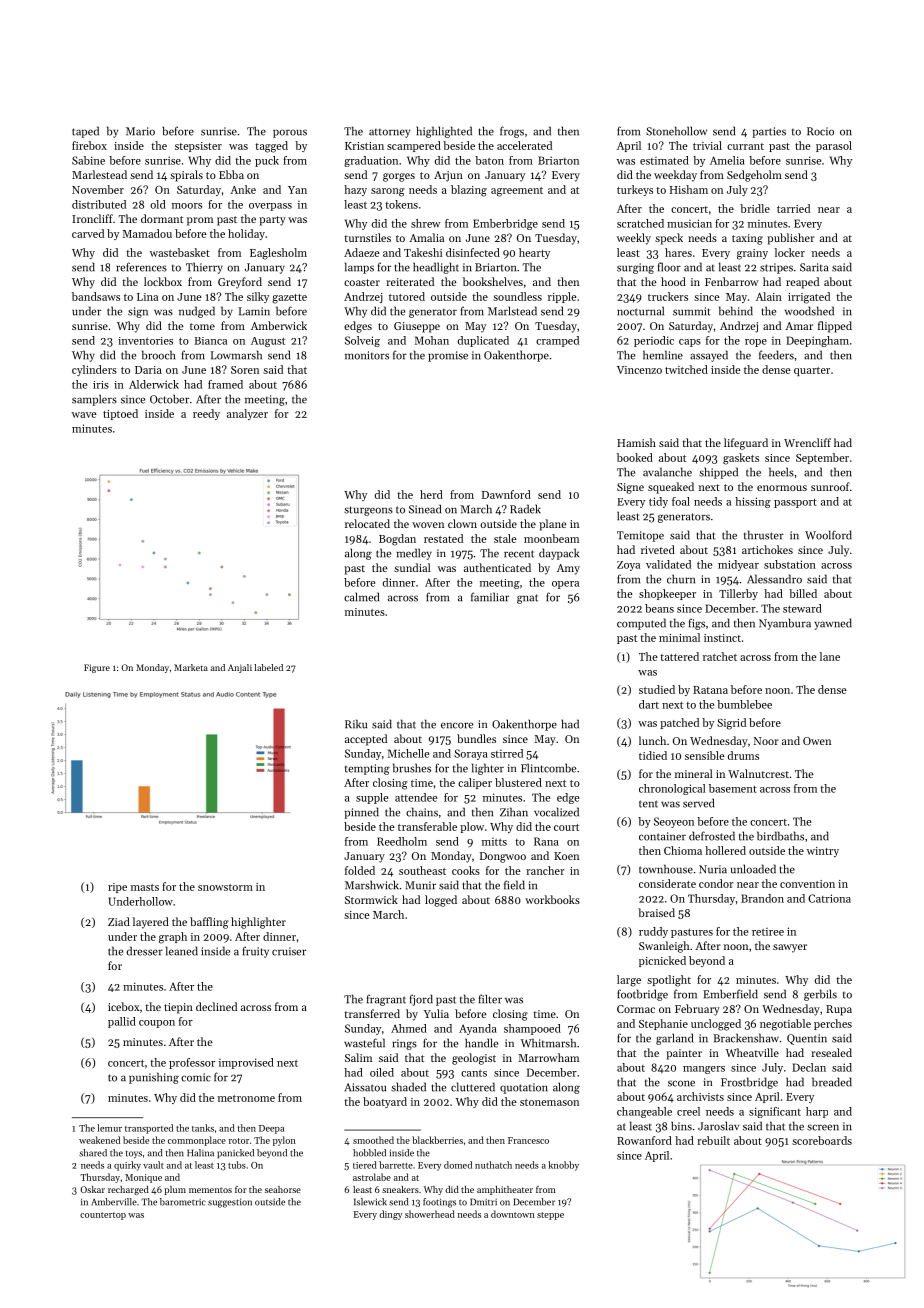 The height and width of the page is (1308, 924). I want to click on wave, so click(84, 415).
